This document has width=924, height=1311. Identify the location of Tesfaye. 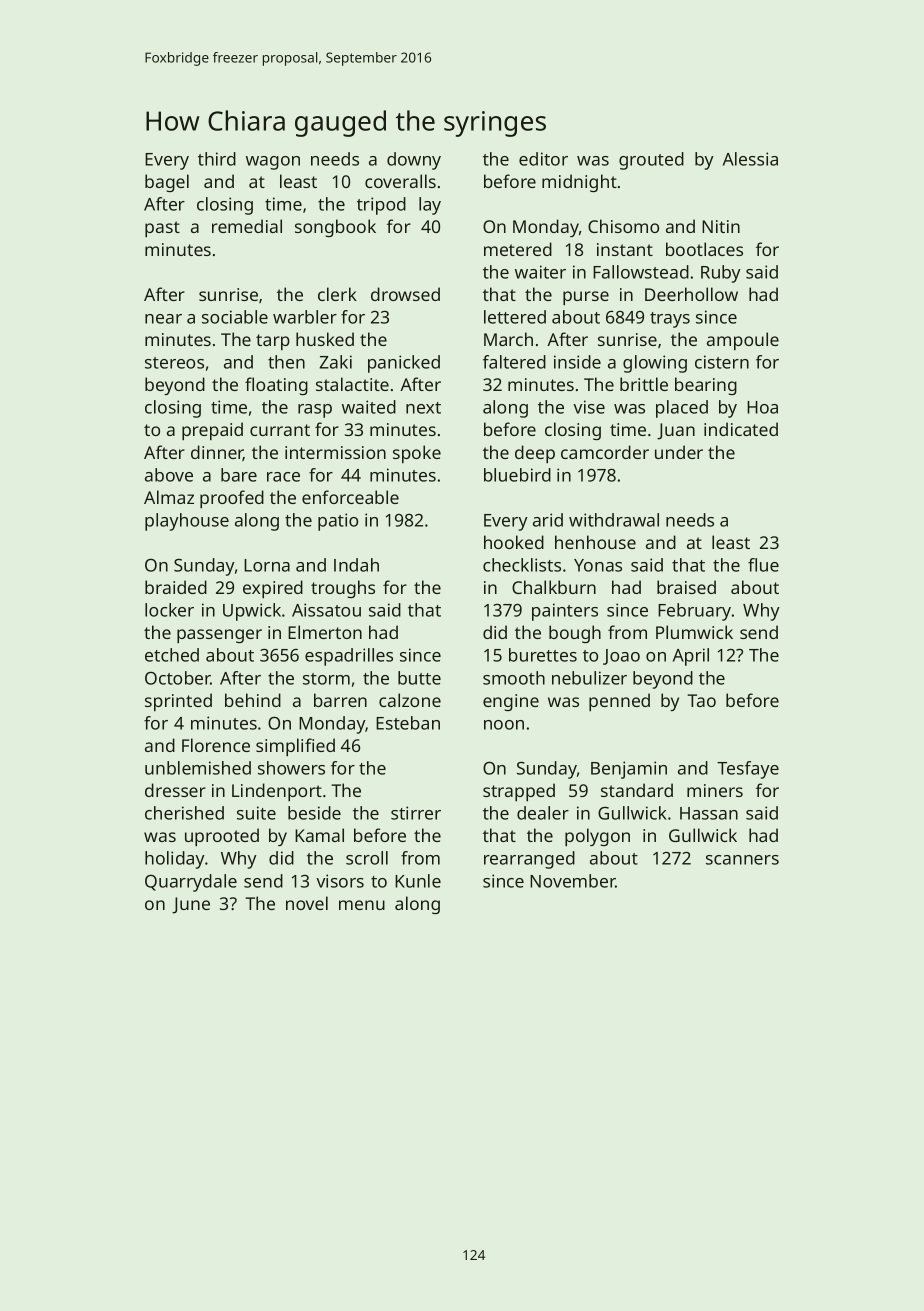
(748, 770).
